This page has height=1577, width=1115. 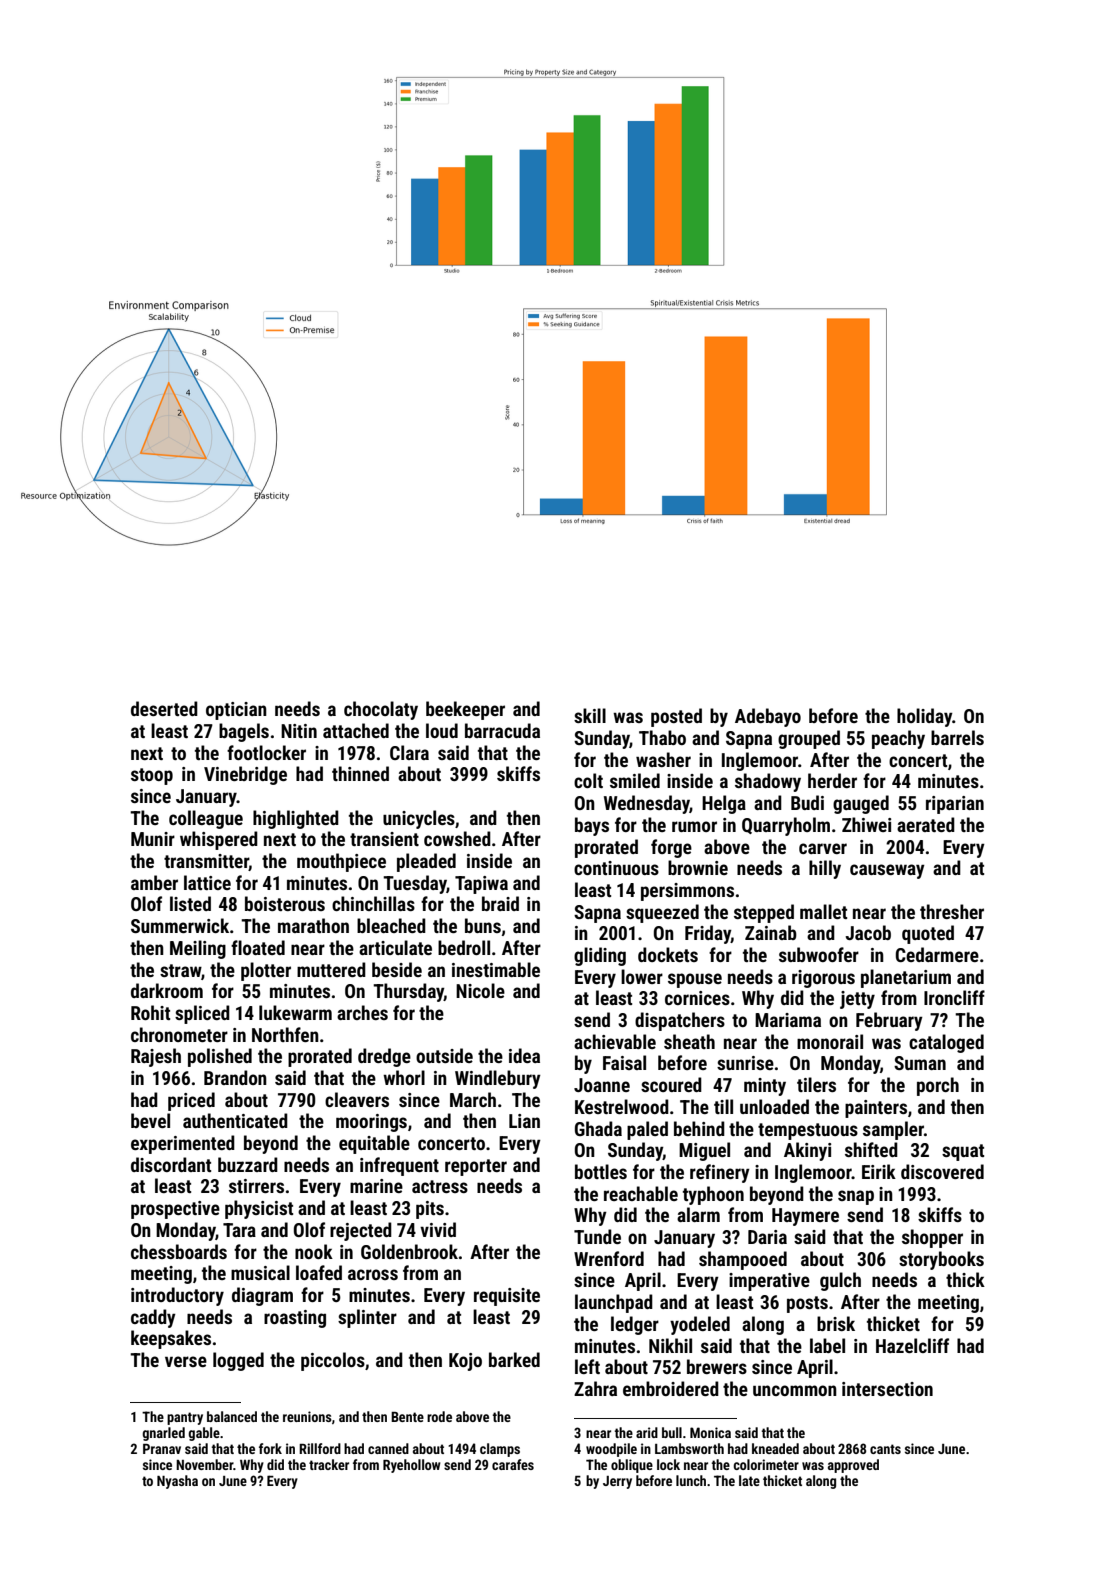 I want to click on skill, so click(x=590, y=715).
